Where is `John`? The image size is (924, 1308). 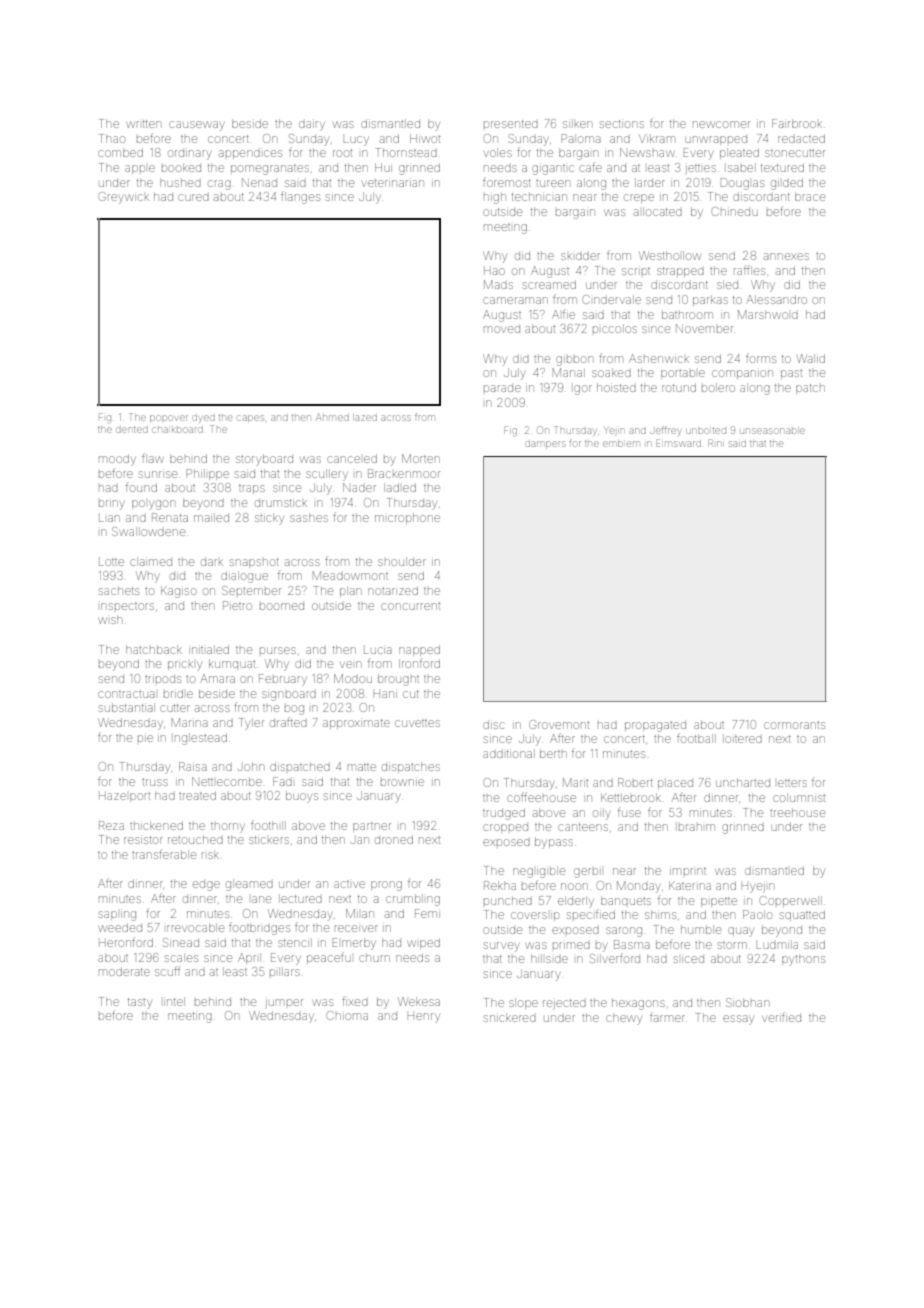 John is located at coordinates (251, 766).
